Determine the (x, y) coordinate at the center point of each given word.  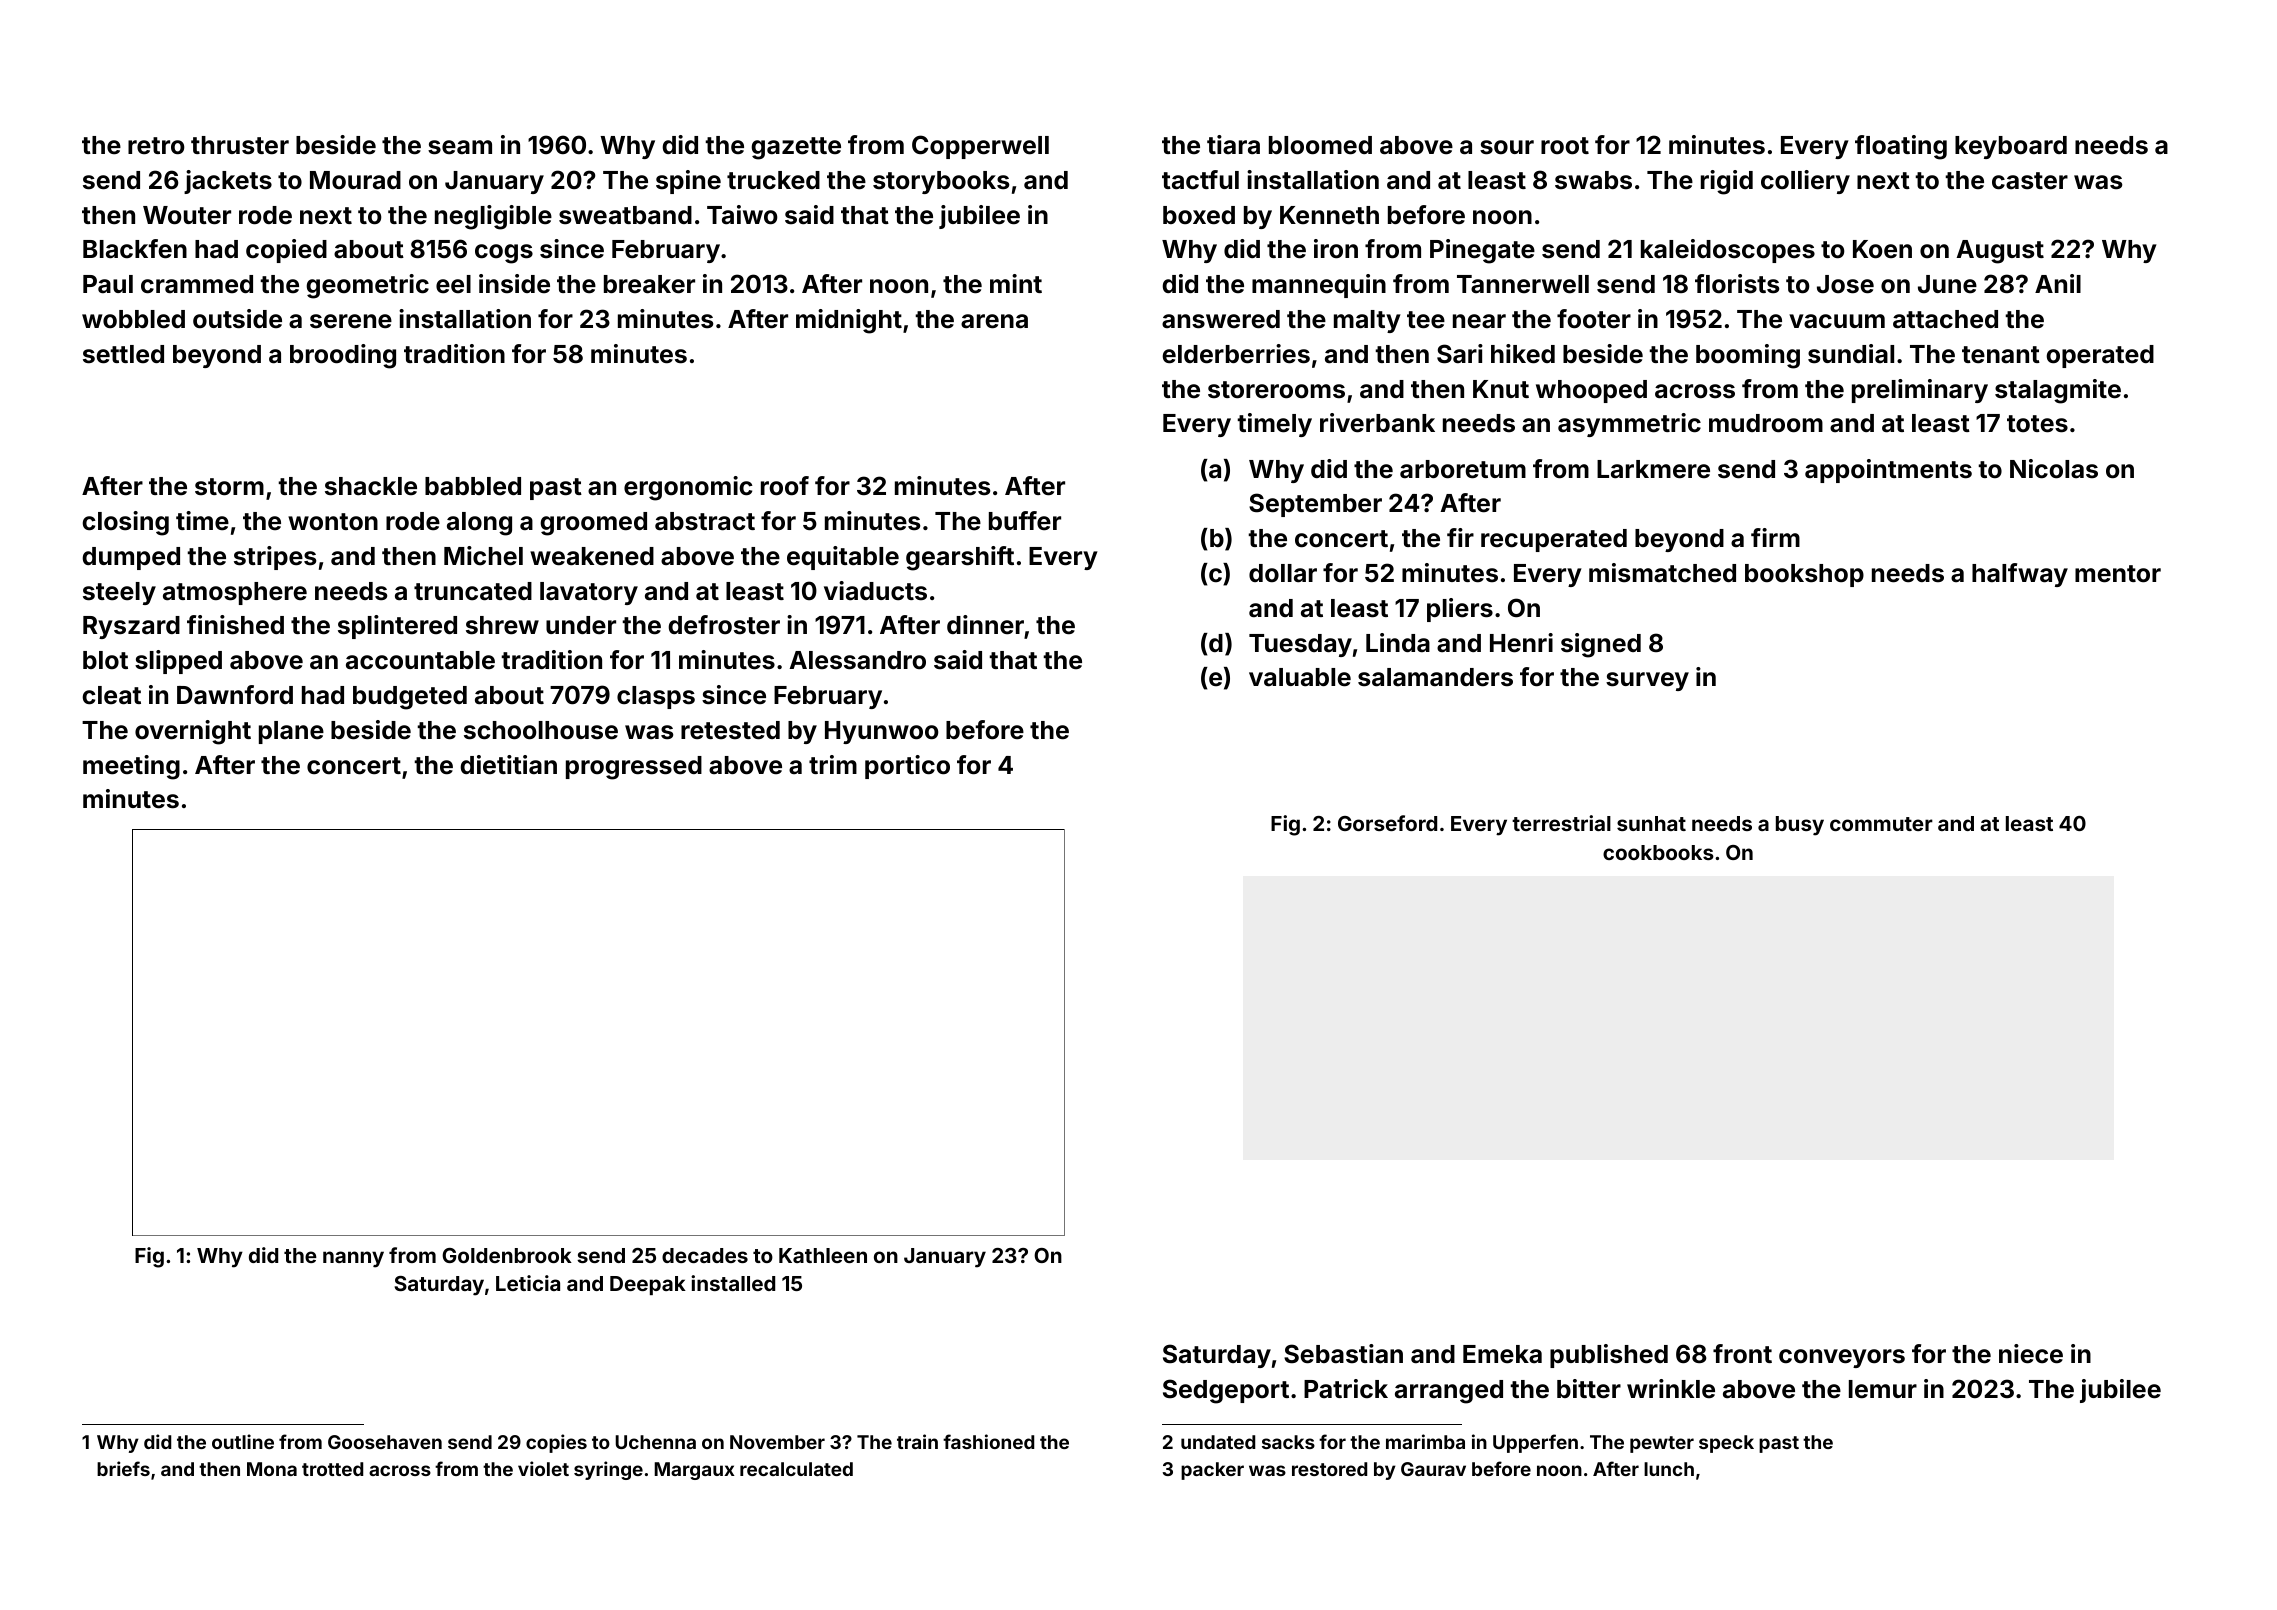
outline (243, 1441)
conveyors (1842, 1358)
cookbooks (1658, 852)
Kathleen (823, 1255)
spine (688, 182)
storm (229, 487)
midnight (849, 321)
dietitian (508, 765)
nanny (353, 1259)
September (1315, 505)
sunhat (1651, 823)
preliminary (1920, 391)
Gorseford (1387, 823)
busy (1800, 826)
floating (1901, 147)
